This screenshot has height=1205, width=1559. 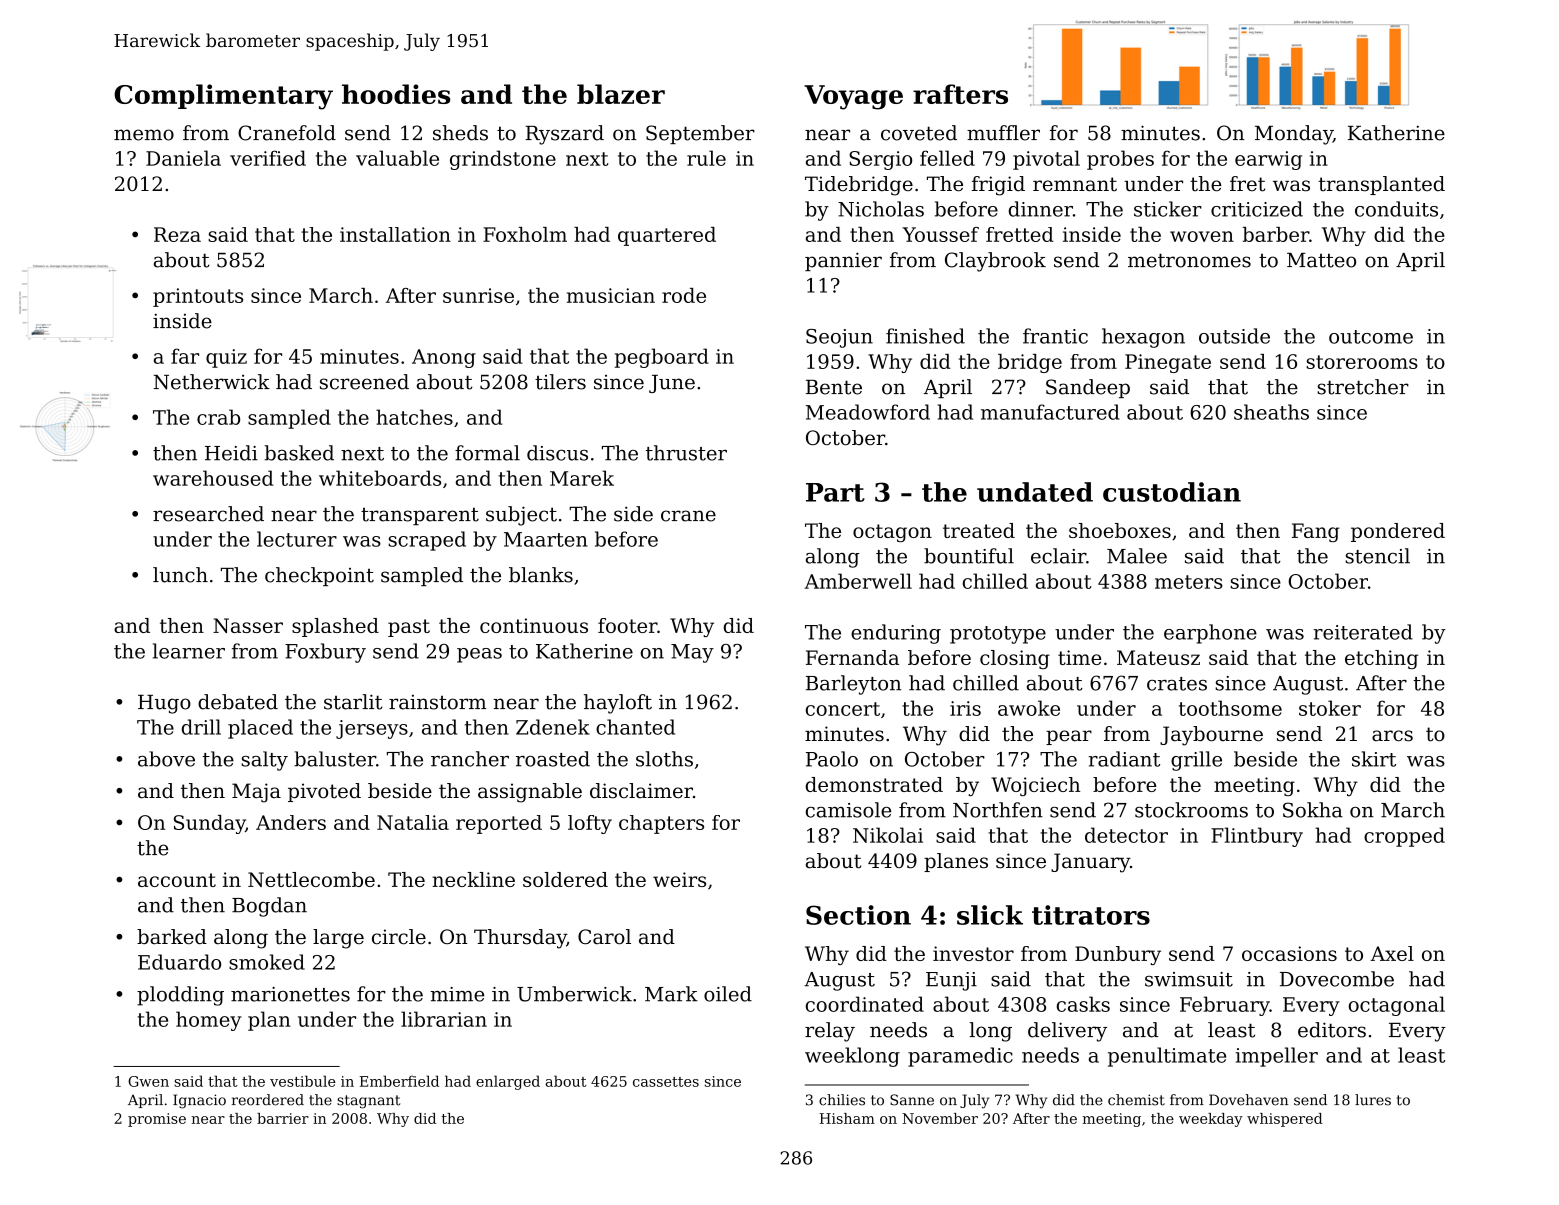 I want to click on etching, so click(x=1381, y=659).
